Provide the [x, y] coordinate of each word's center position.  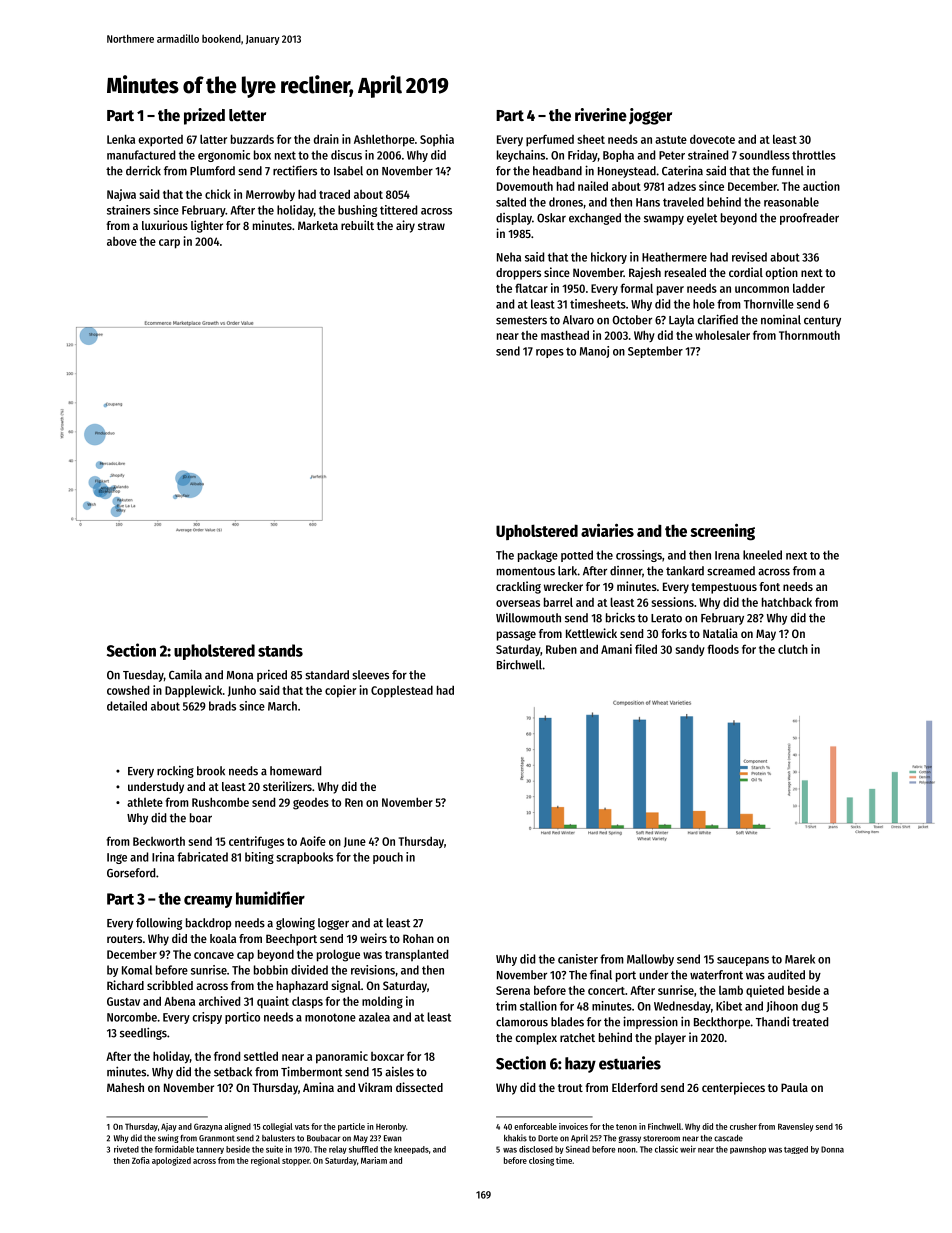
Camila [185, 674]
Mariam [374, 1160]
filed [646, 649]
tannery [210, 1150]
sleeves [370, 675]
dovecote [712, 139]
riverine [601, 115]
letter [247, 115]
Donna [832, 1149]
